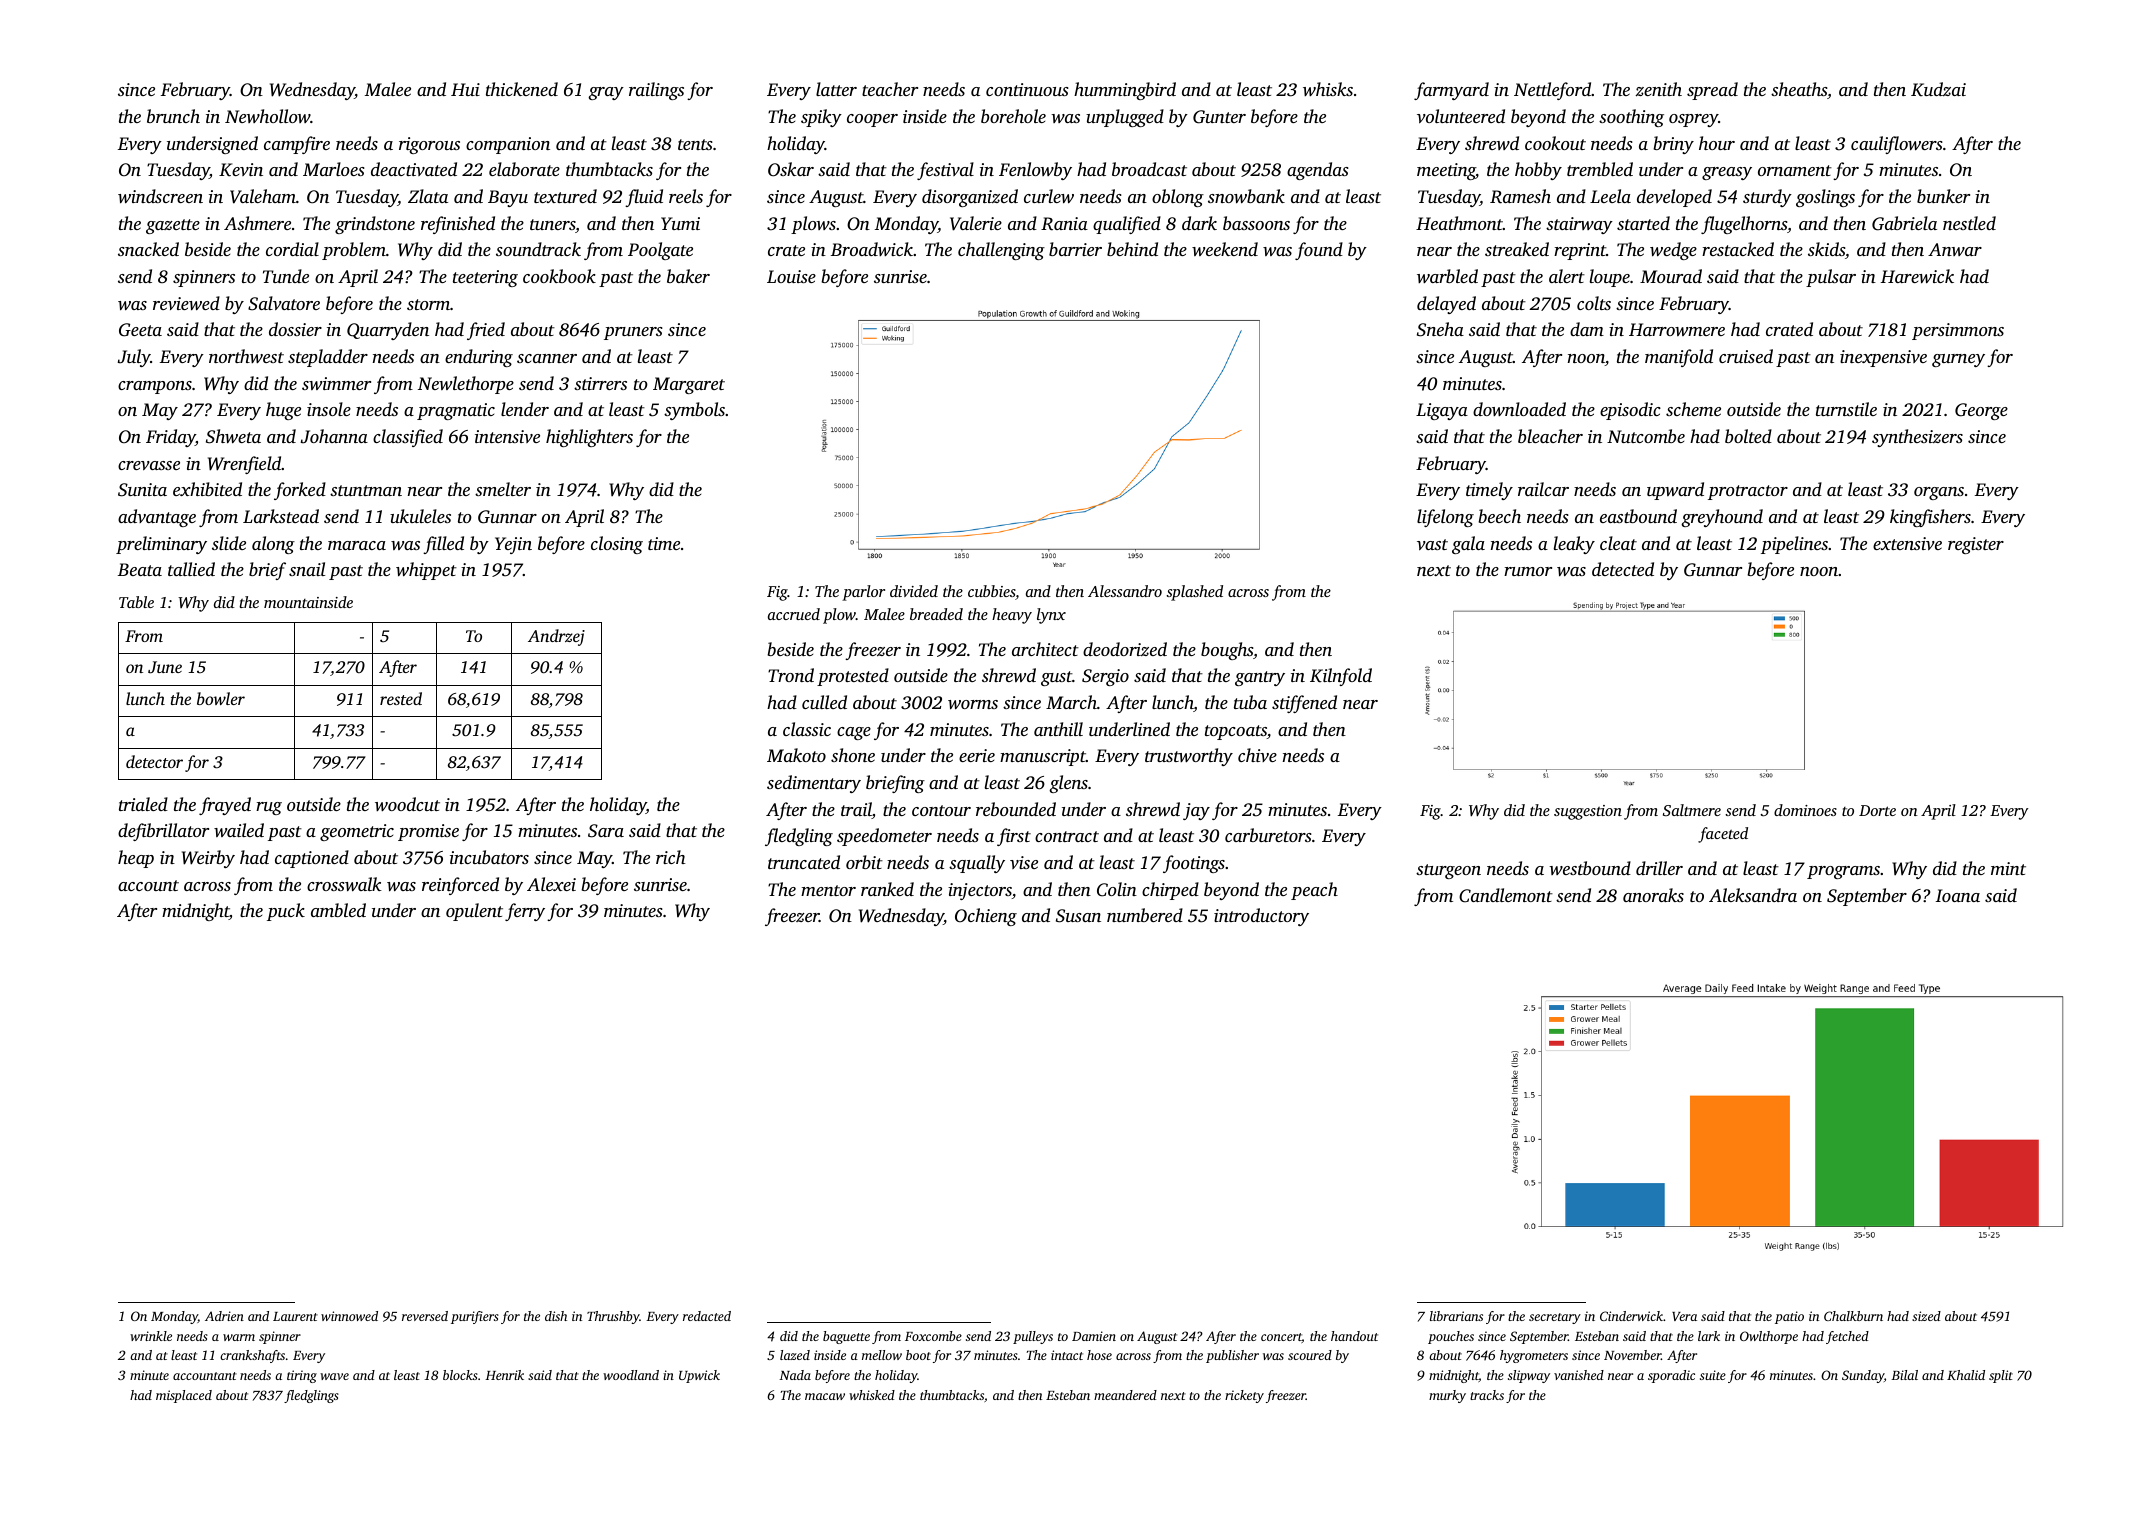 Image resolution: width=2150 pixels, height=1521 pixels. Describe the element at coordinates (1638, 516) in the image. I see `eastbound` at that location.
